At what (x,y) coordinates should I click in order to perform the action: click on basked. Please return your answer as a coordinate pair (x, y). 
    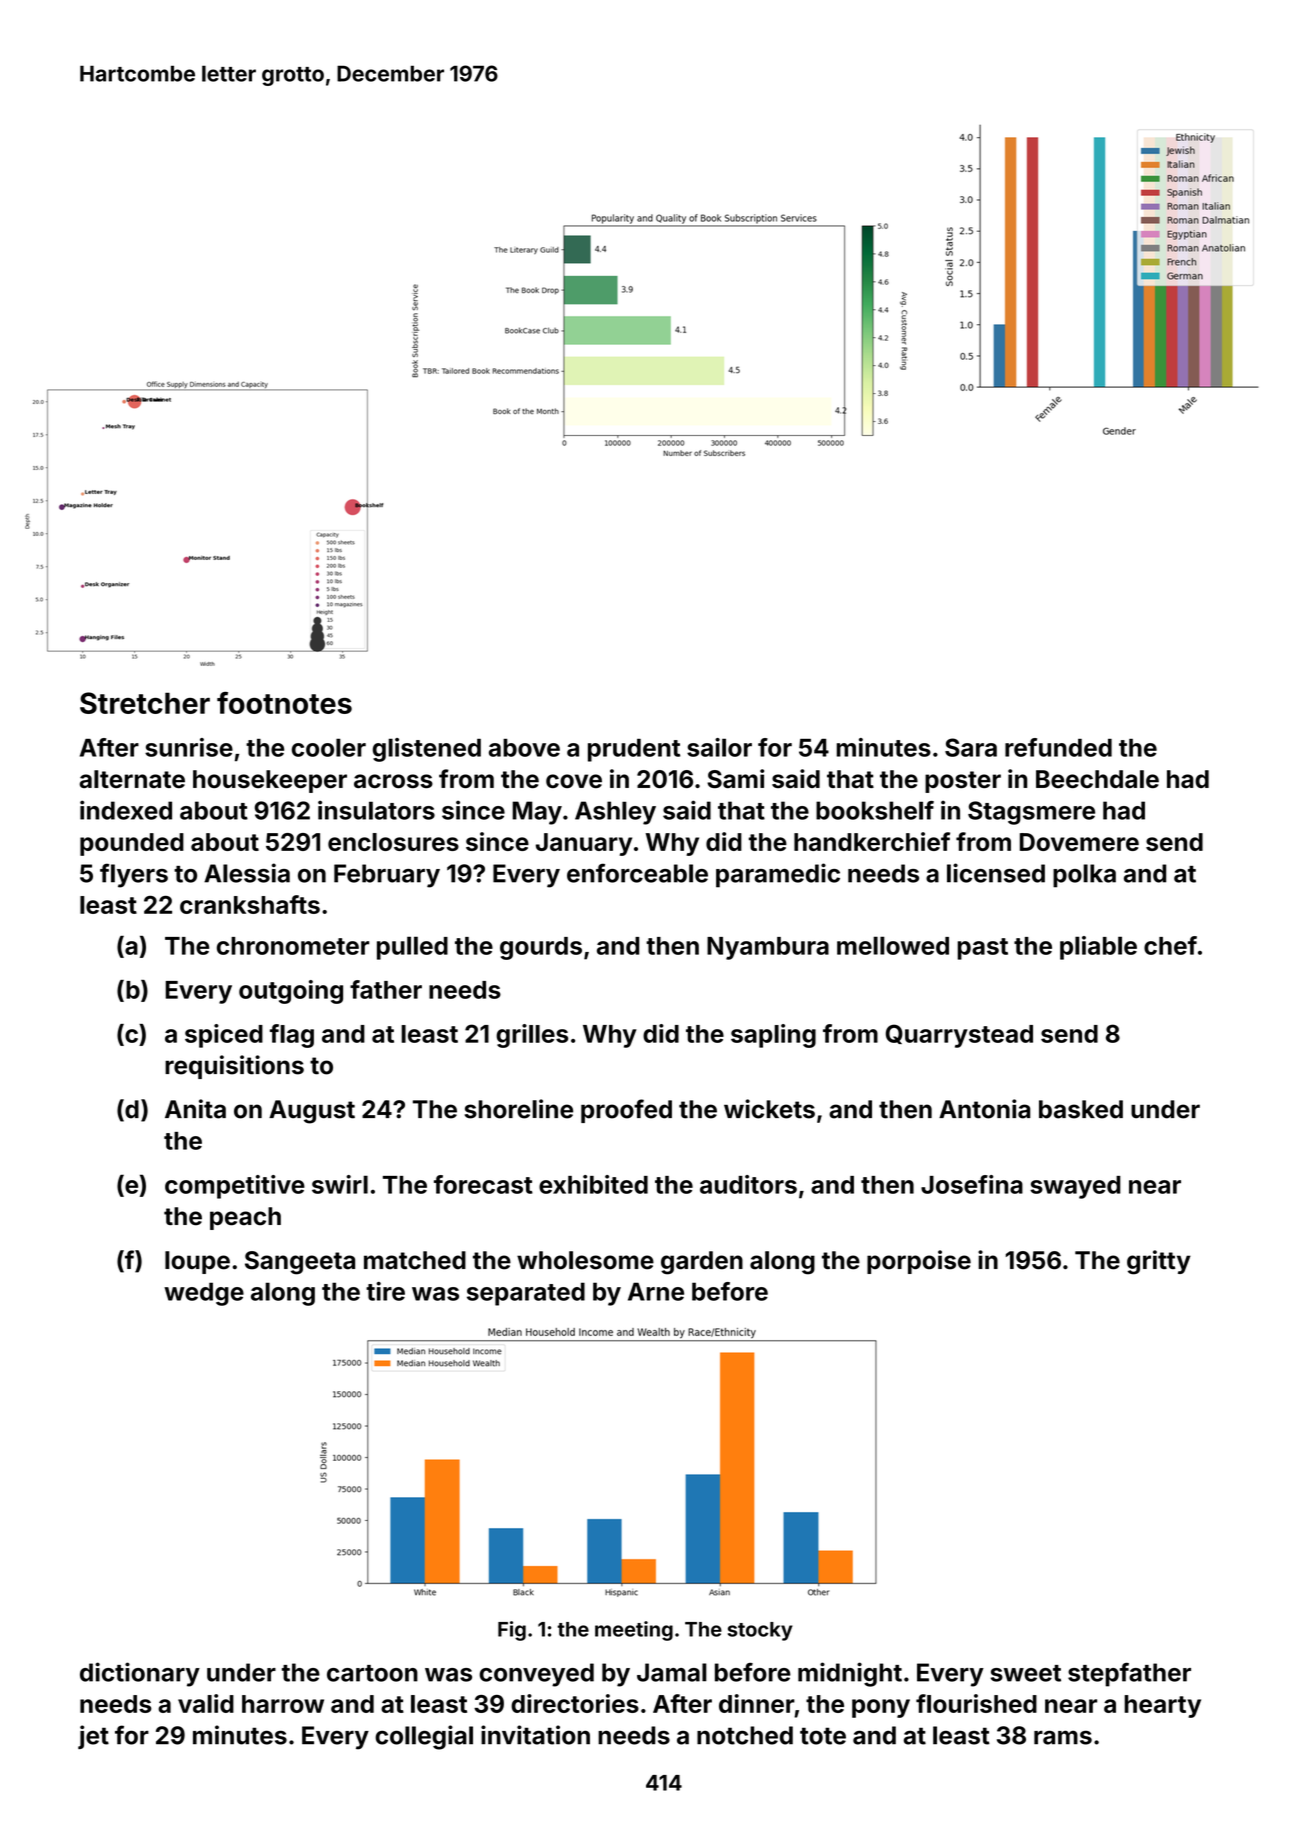
    Looking at the image, I should click on (1081, 1109).
